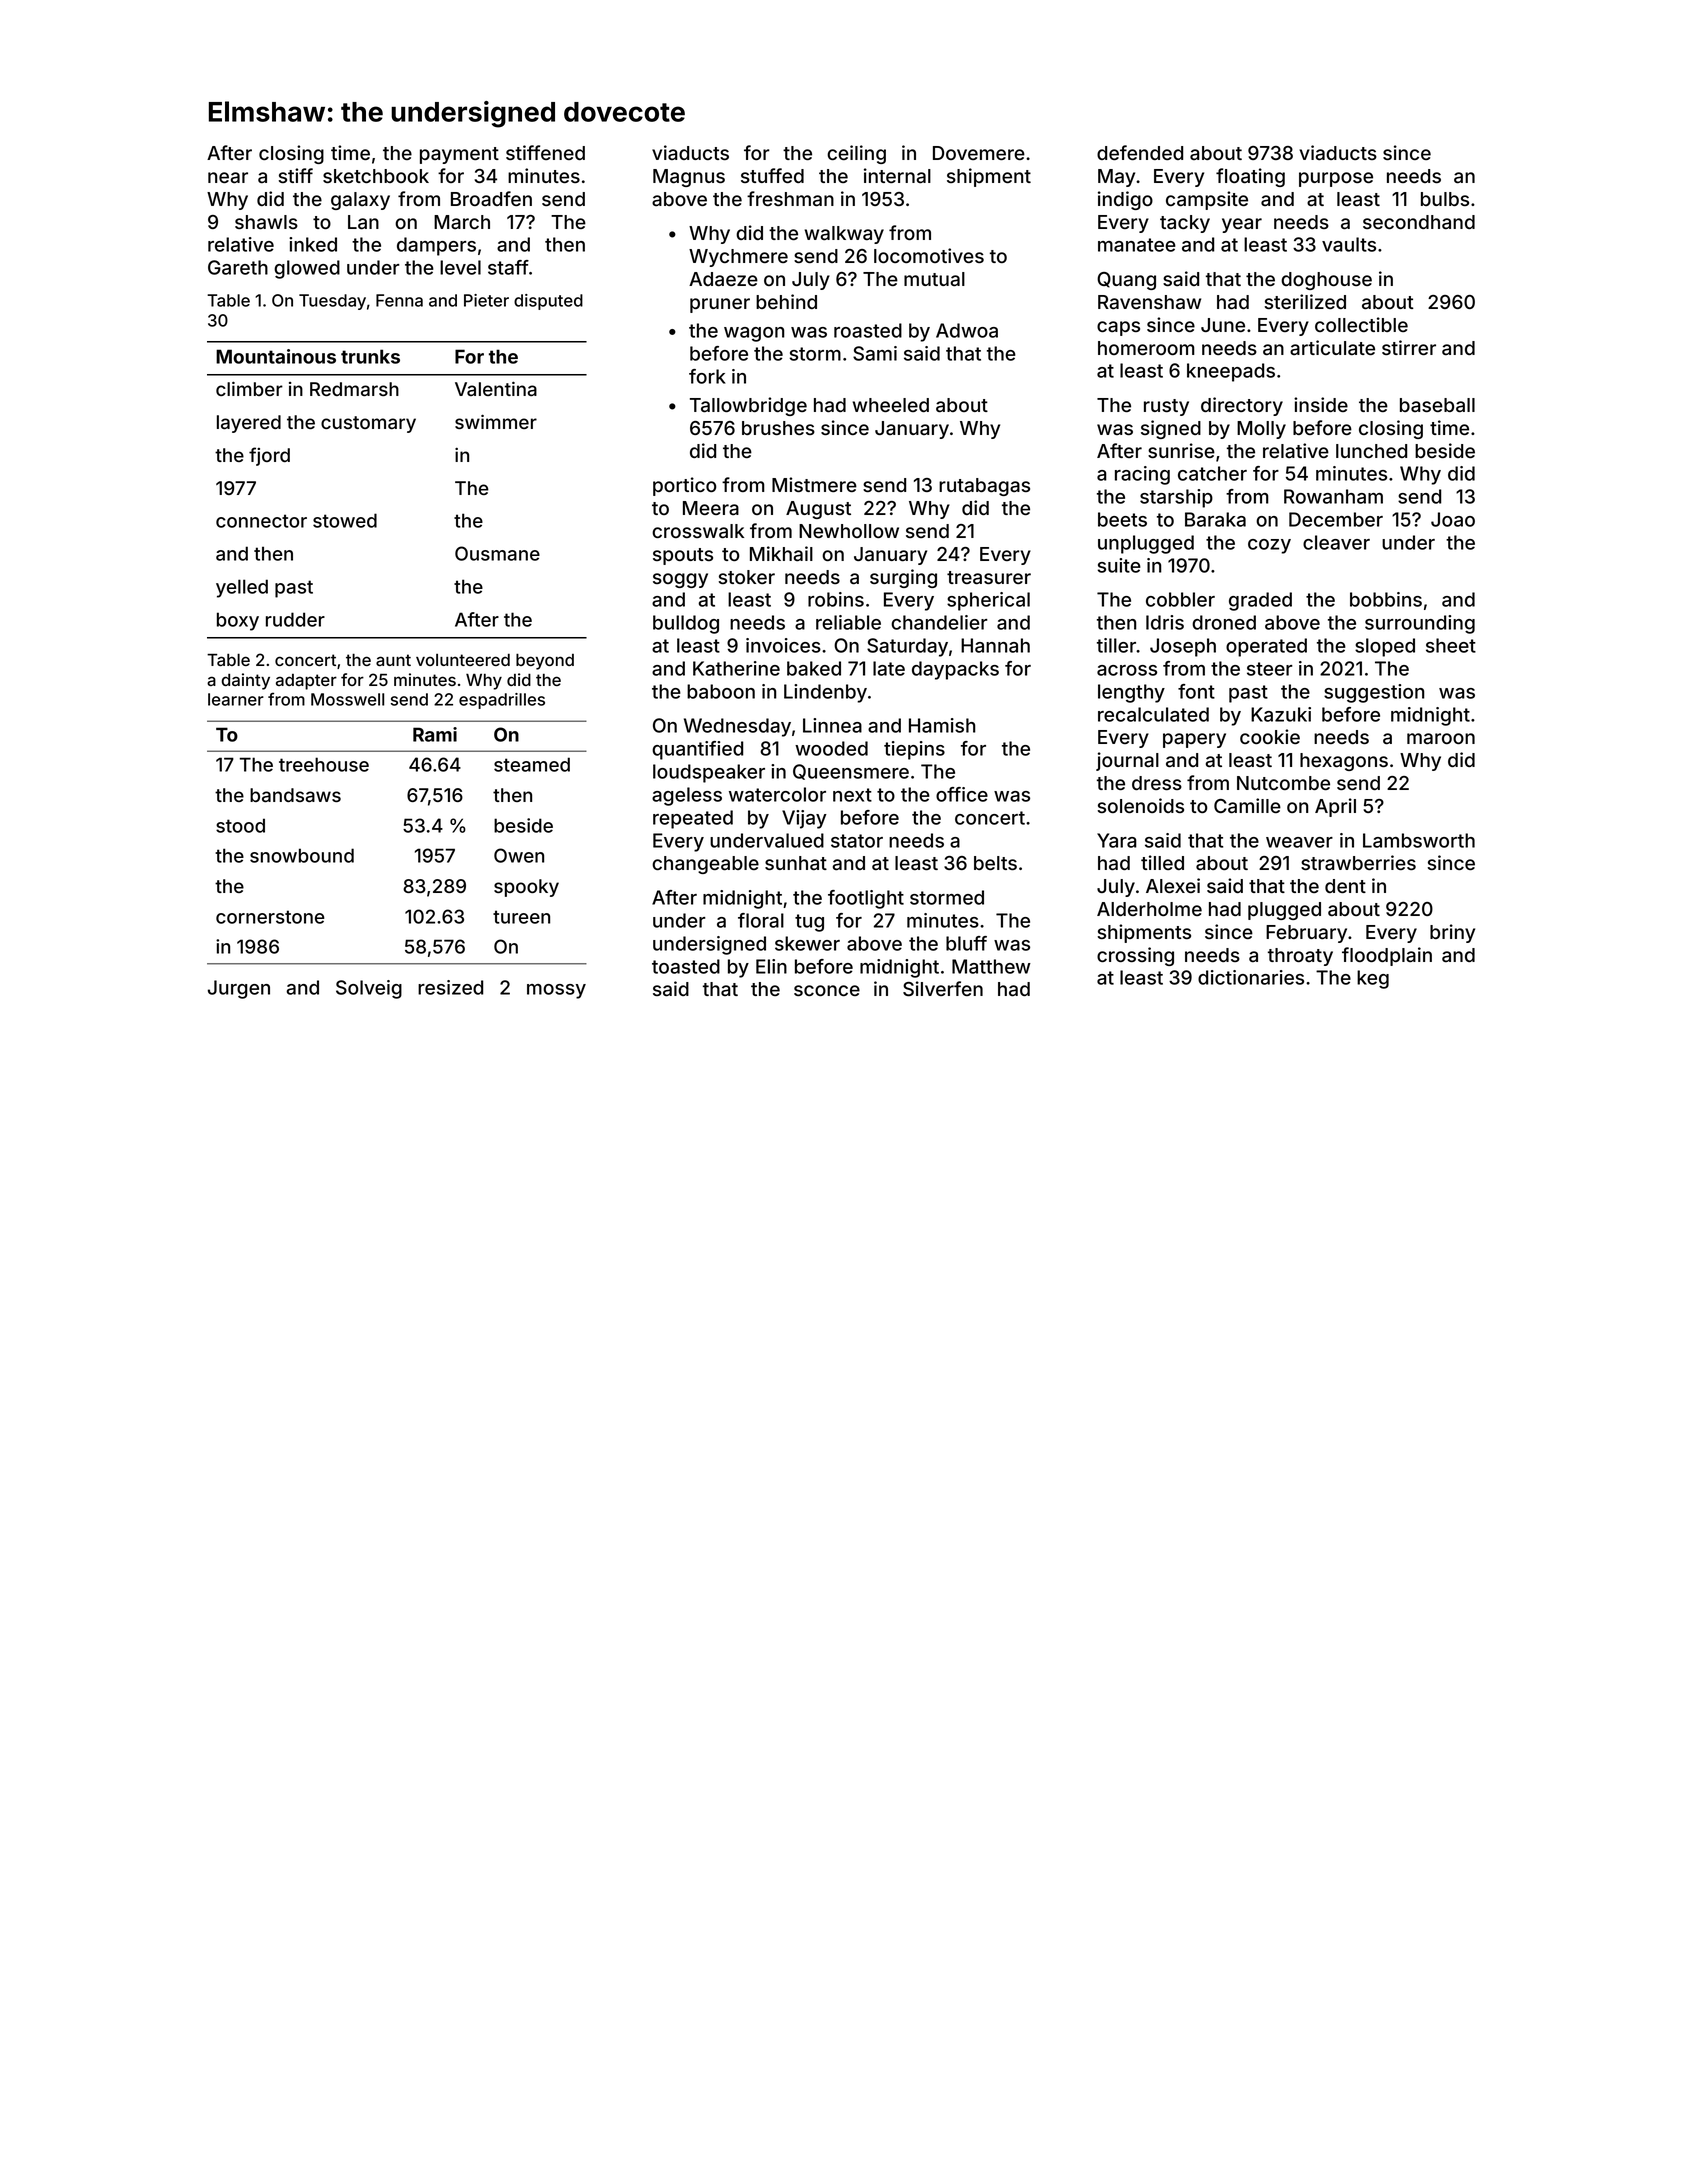 This screenshot has width=1683, height=2178. What do you see at coordinates (1445, 199) in the screenshot?
I see `bulbs` at bounding box center [1445, 199].
